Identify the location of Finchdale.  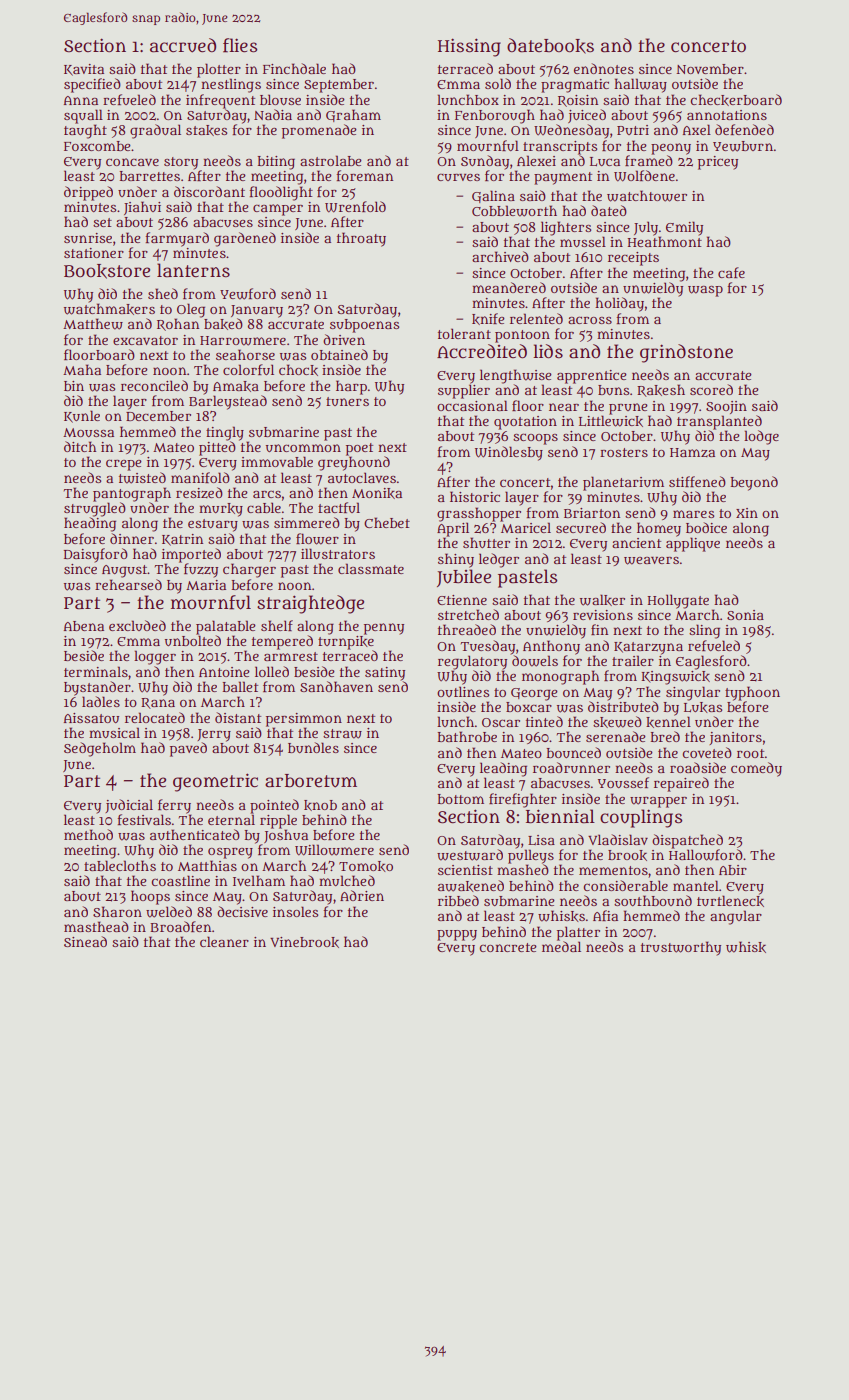
(294, 68).
